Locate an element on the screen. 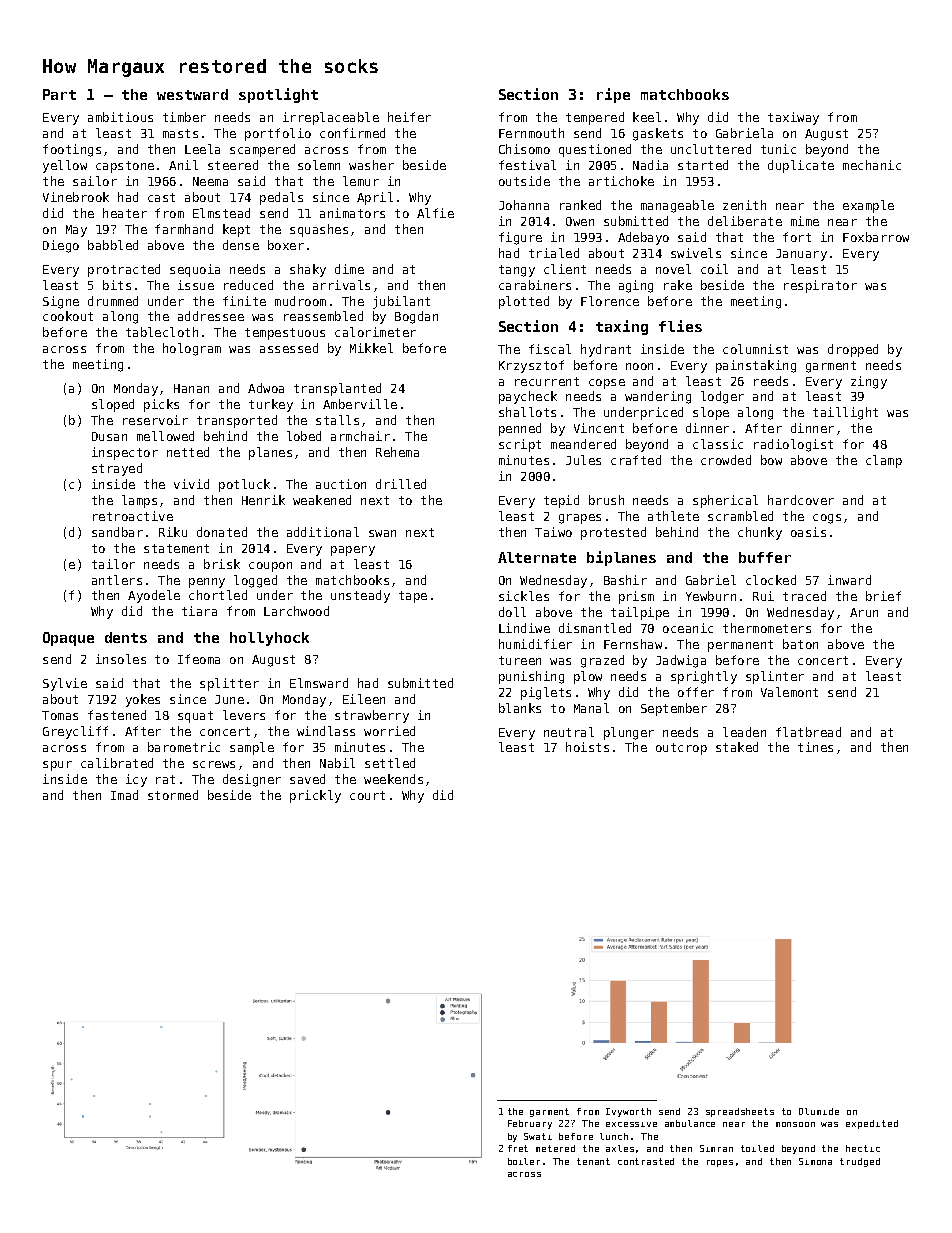  artichoke is located at coordinates (621, 181).
